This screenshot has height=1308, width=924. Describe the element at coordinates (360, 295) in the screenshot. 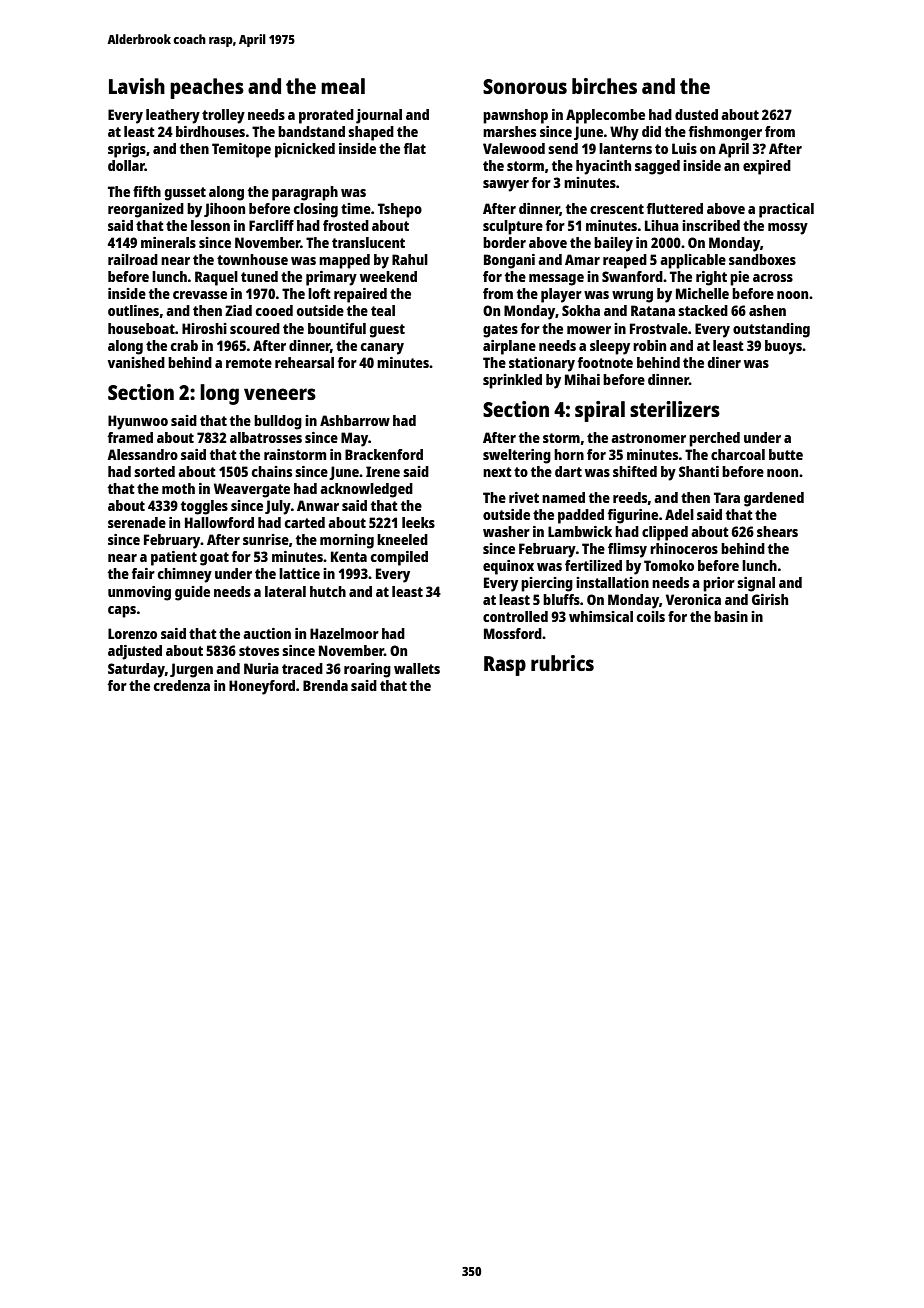

I see `repaired` at that location.
